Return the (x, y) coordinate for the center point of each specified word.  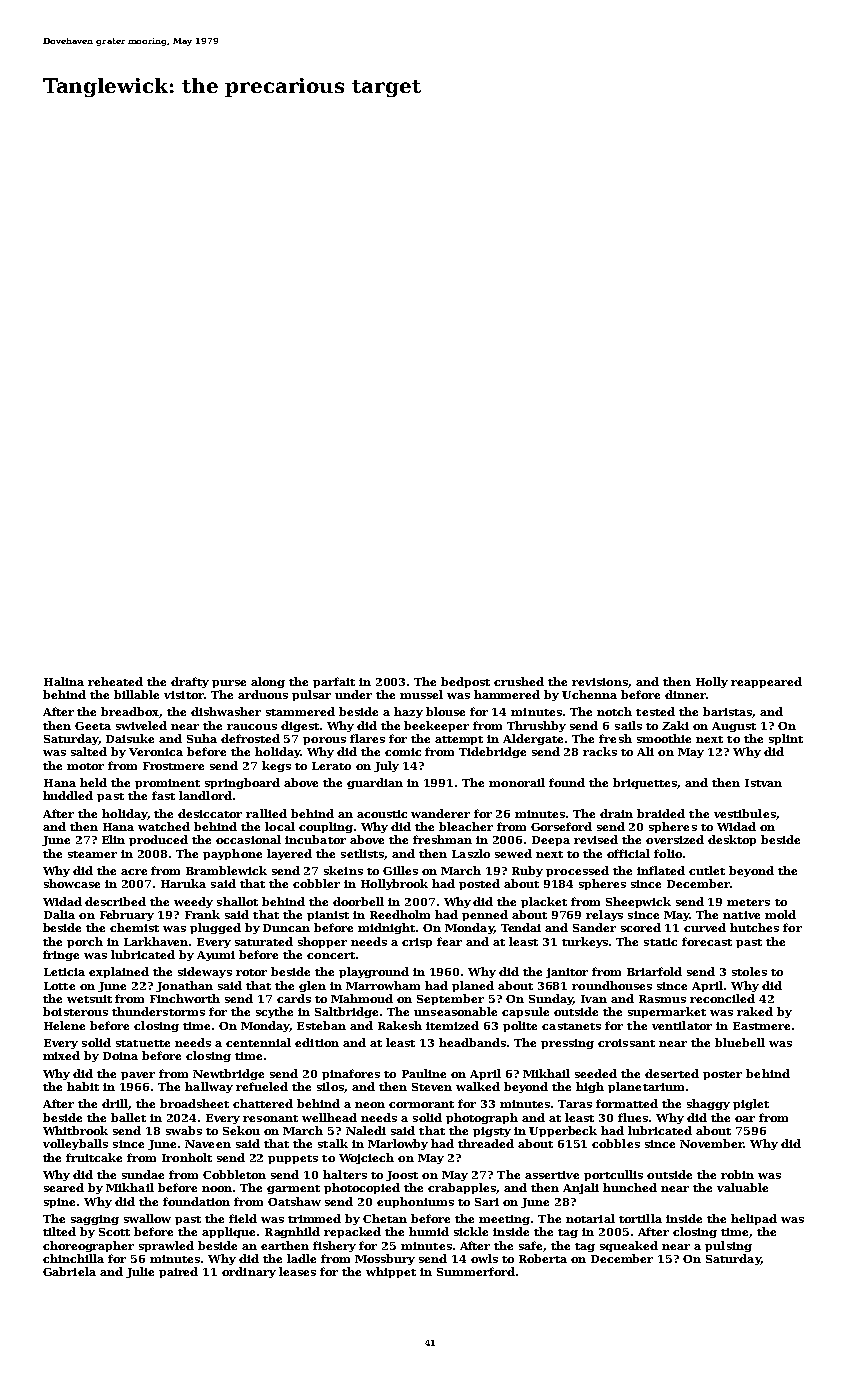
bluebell (740, 1042)
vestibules (745, 813)
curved (705, 927)
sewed (513, 853)
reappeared (766, 682)
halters (345, 1174)
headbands (472, 1042)
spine (59, 1203)
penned (485, 915)
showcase (72, 883)
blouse (445, 711)
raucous (252, 727)
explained (119, 972)
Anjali (581, 1188)
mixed (61, 1055)
